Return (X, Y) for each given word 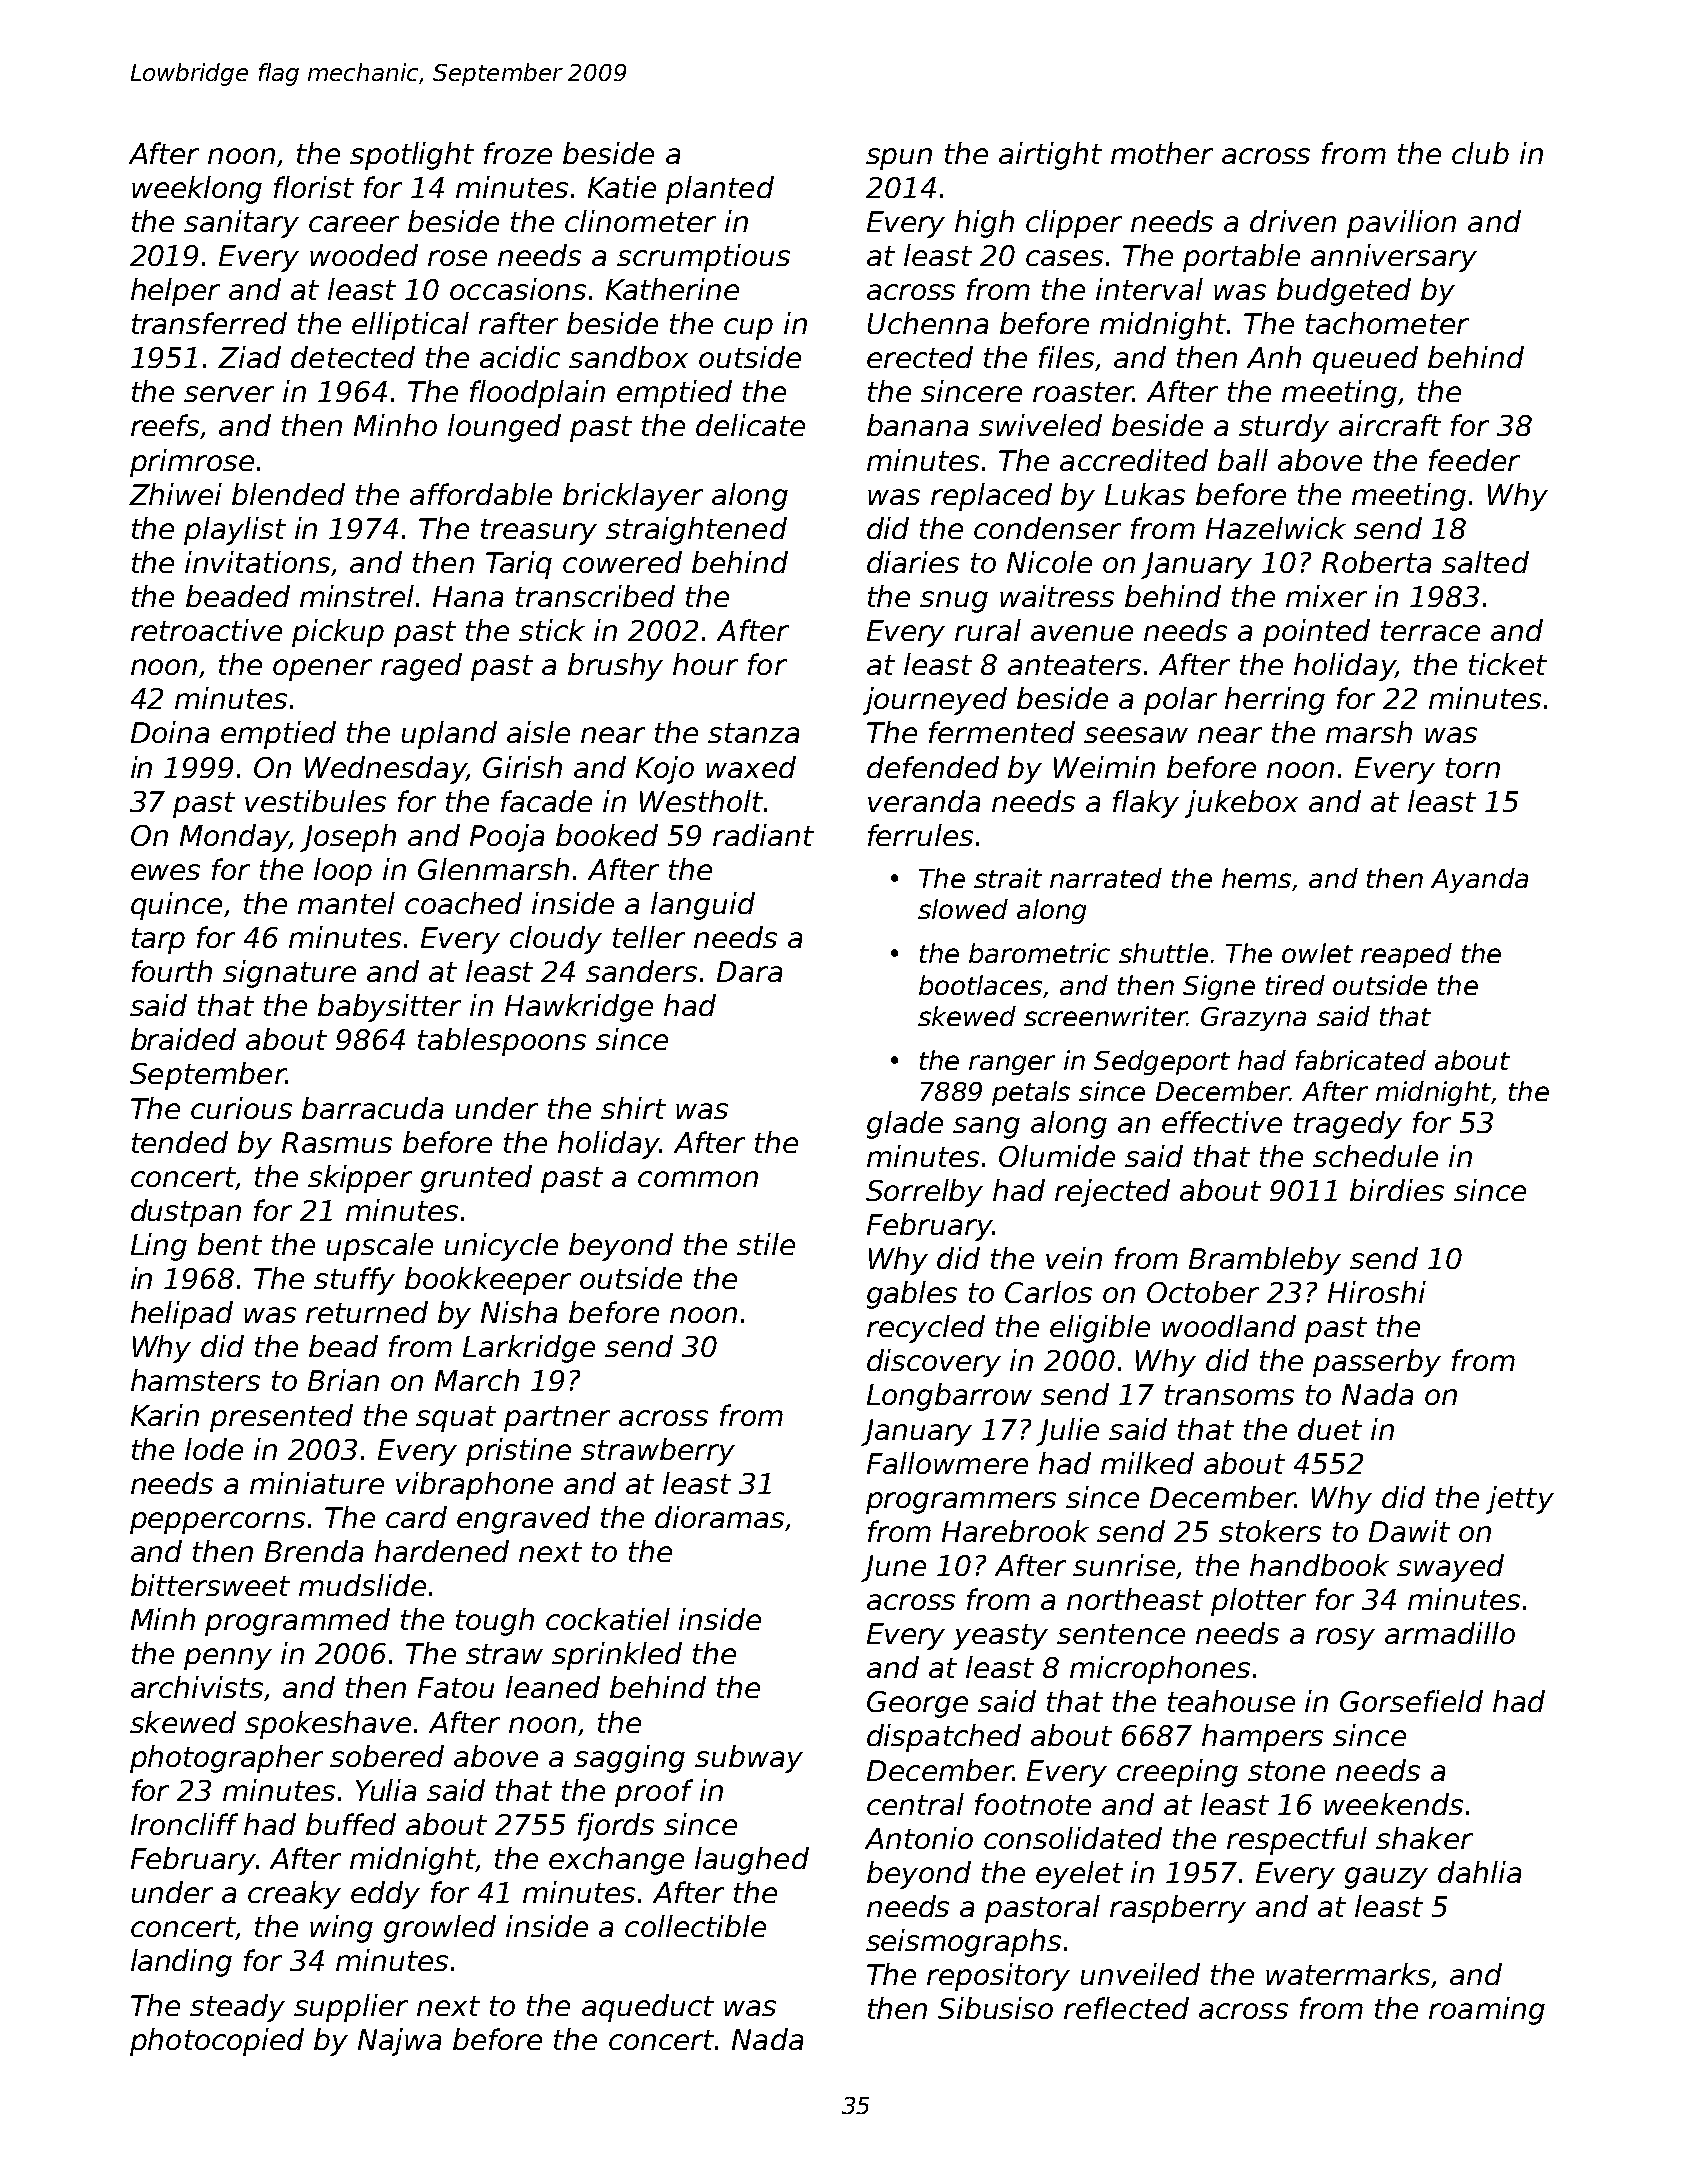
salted (1485, 562)
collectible (695, 1926)
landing (181, 1963)
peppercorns (217, 1523)
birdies (1397, 1190)
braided (183, 1039)
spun (899, 159)
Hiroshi (1377, 1292)
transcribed (595, 596)
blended (288, 494)
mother (1162, 153)
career (354, 224)
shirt (633, 1108)
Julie (1067, 1432)
